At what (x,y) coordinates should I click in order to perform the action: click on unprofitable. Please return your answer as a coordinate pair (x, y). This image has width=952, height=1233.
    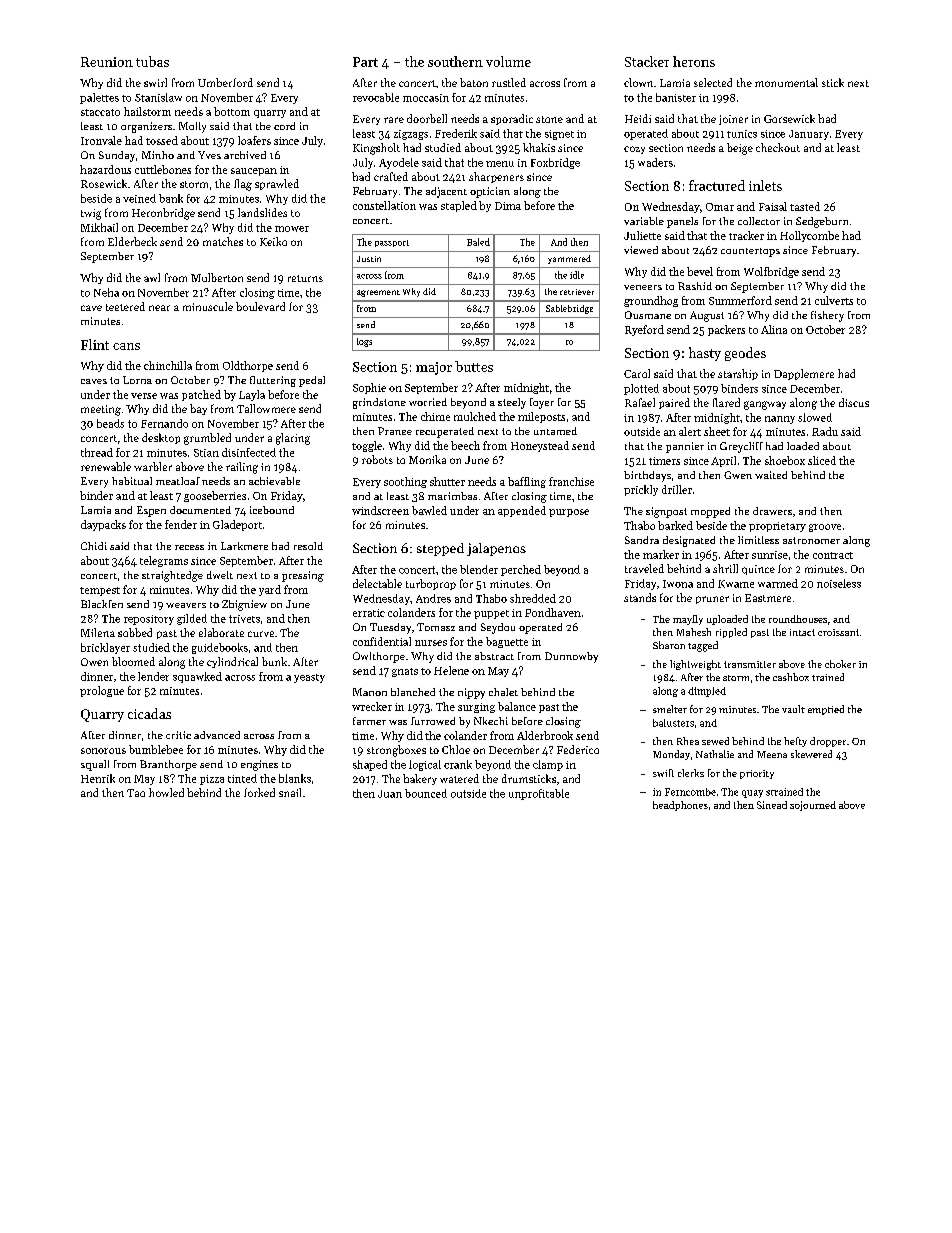
    Looking at the image, I should click on (539, 794).
